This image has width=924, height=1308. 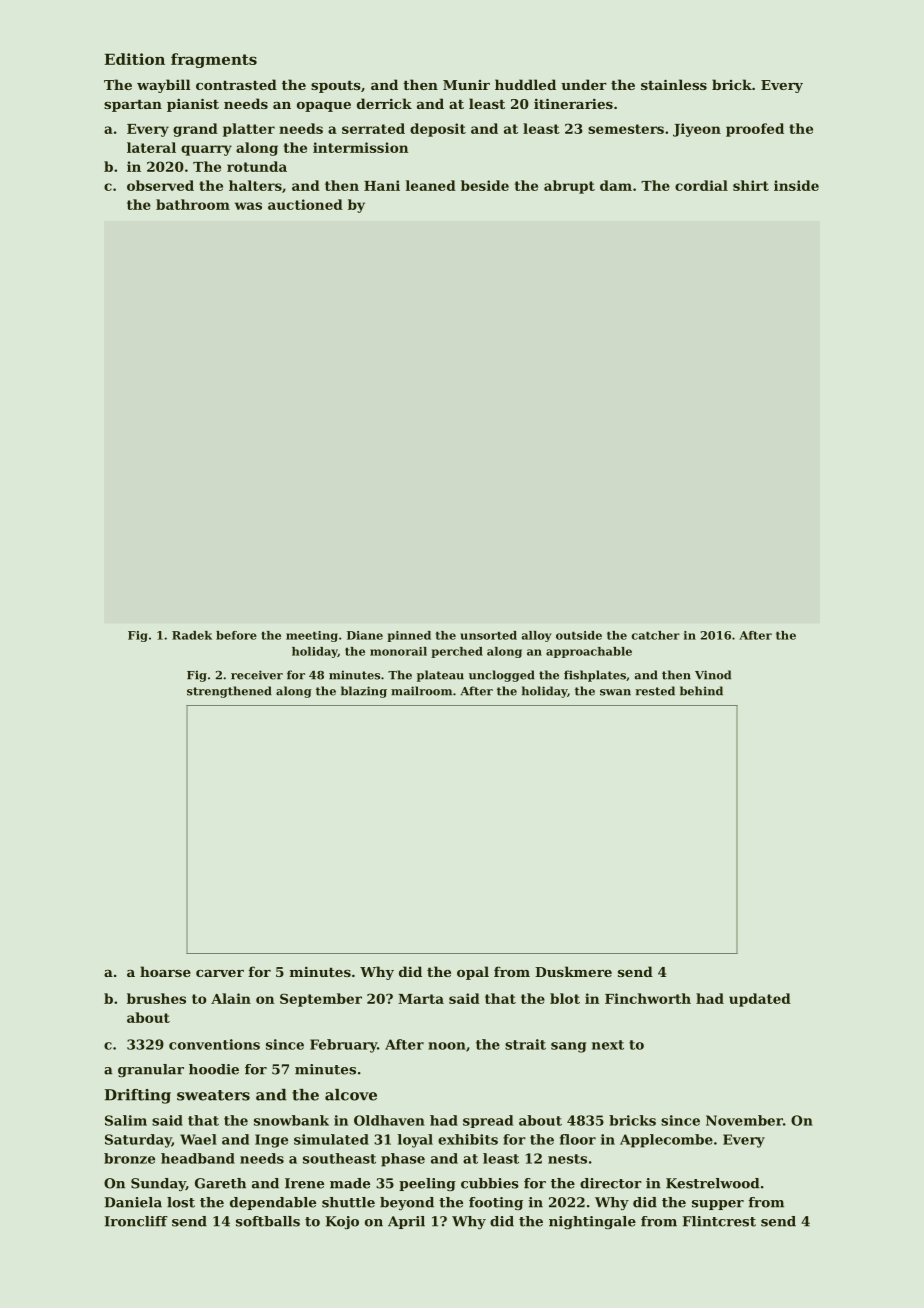 I want to click on Inge, so click(x=271, y=1141).
